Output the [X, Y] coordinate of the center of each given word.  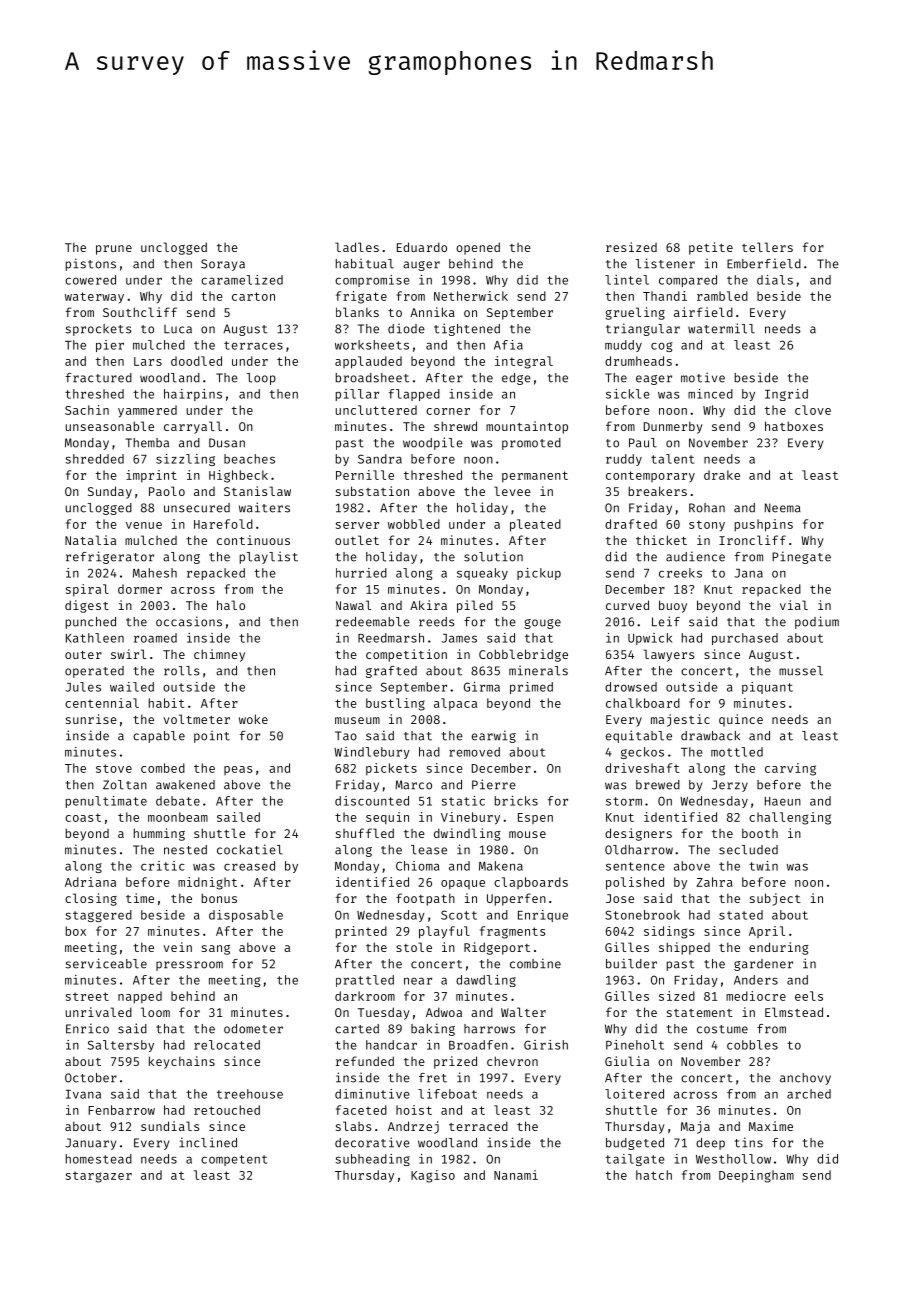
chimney [219, 655]
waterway [94, 297]
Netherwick [471, 296]
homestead [99, 1159]
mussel [801, 671]
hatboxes [794, 426]
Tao [346, 736]
